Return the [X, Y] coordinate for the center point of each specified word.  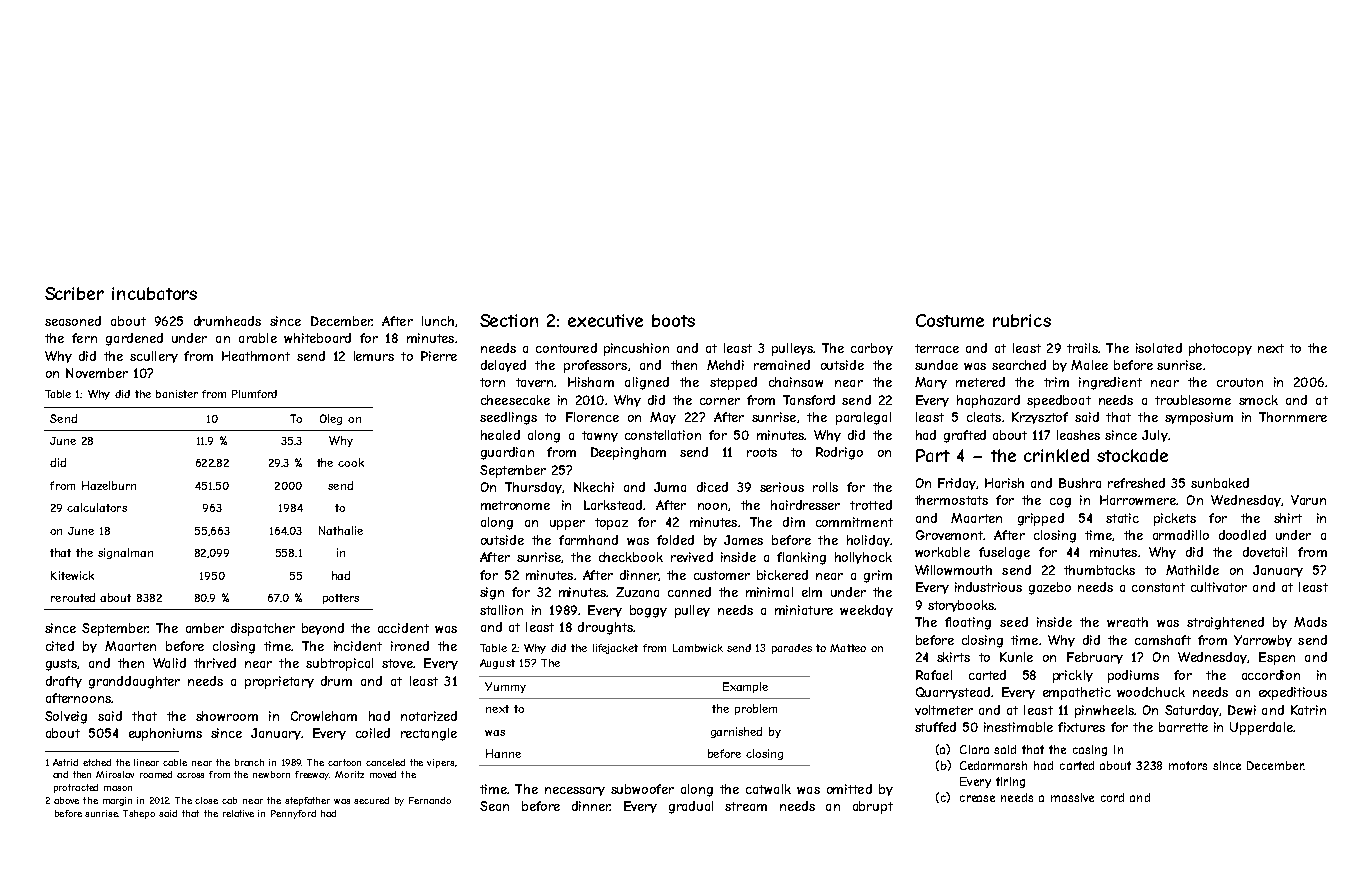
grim [878, 576]
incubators [154, 293]
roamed [156, 774]
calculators [97, 507]
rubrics [1022, 320]
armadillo [1181, 535]
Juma [670, 487]
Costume [950, 320]
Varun [1308, 500]
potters [341, 599]
